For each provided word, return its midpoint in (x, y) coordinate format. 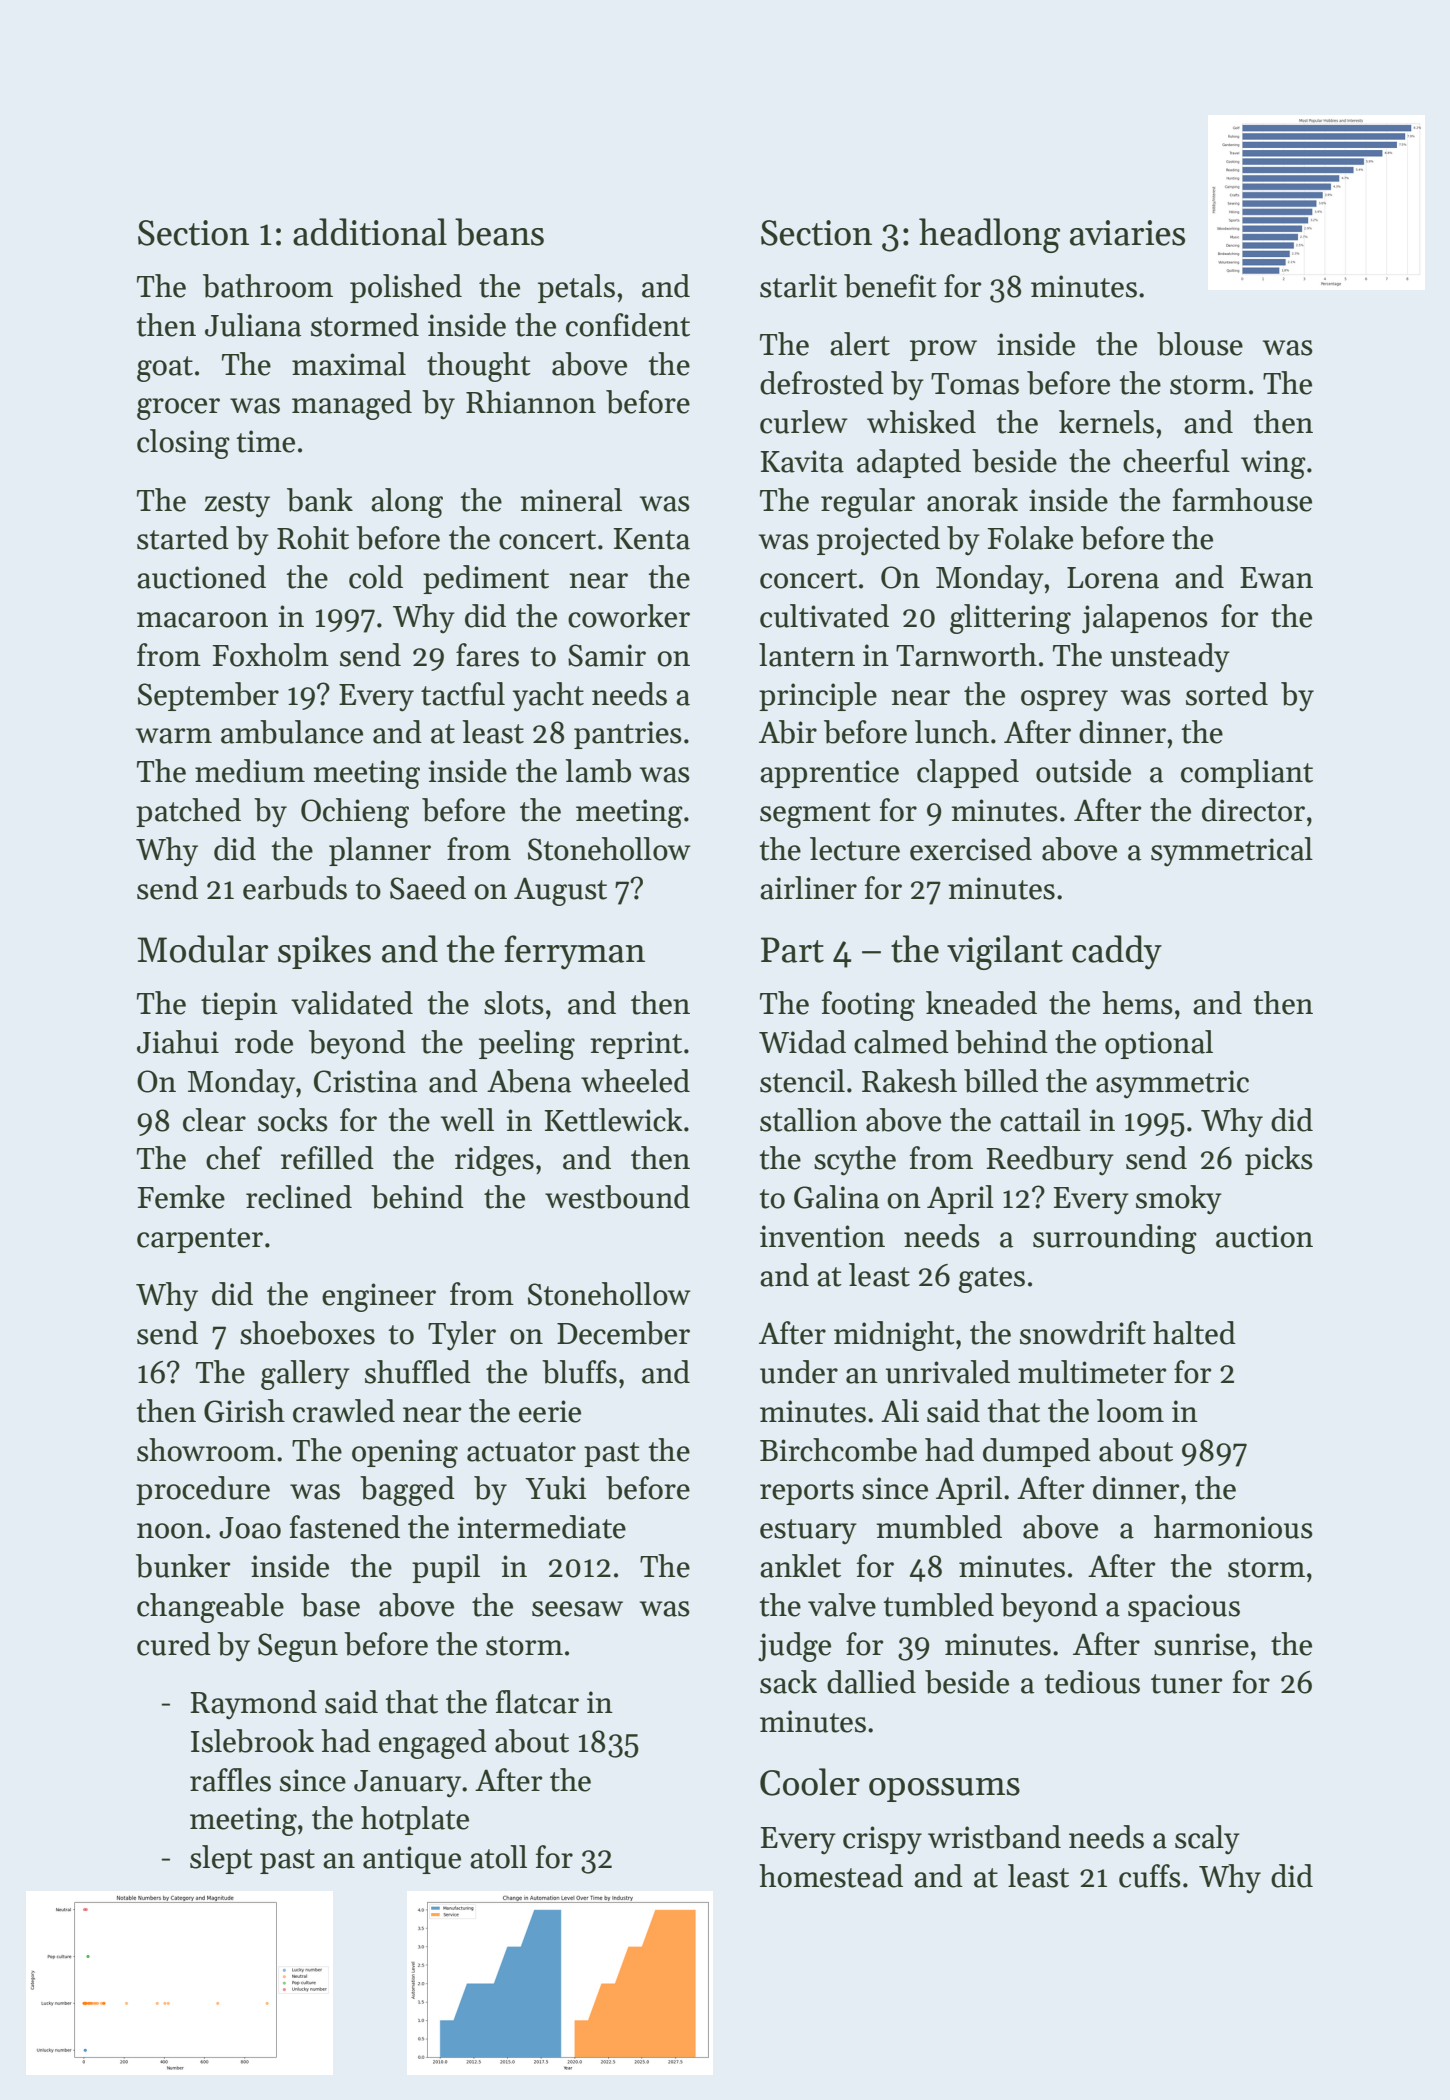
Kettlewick (613, 1120)
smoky (1179, 1200)
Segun (298, 1647)
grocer (178, 409)
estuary (808, 1532)
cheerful (1176, 461)
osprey (1064, 701)
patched (188, 812)
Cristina (365, 1081)
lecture (855, 849)
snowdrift (1083, 1333)
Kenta (651, 539)
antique (412, 1860)
